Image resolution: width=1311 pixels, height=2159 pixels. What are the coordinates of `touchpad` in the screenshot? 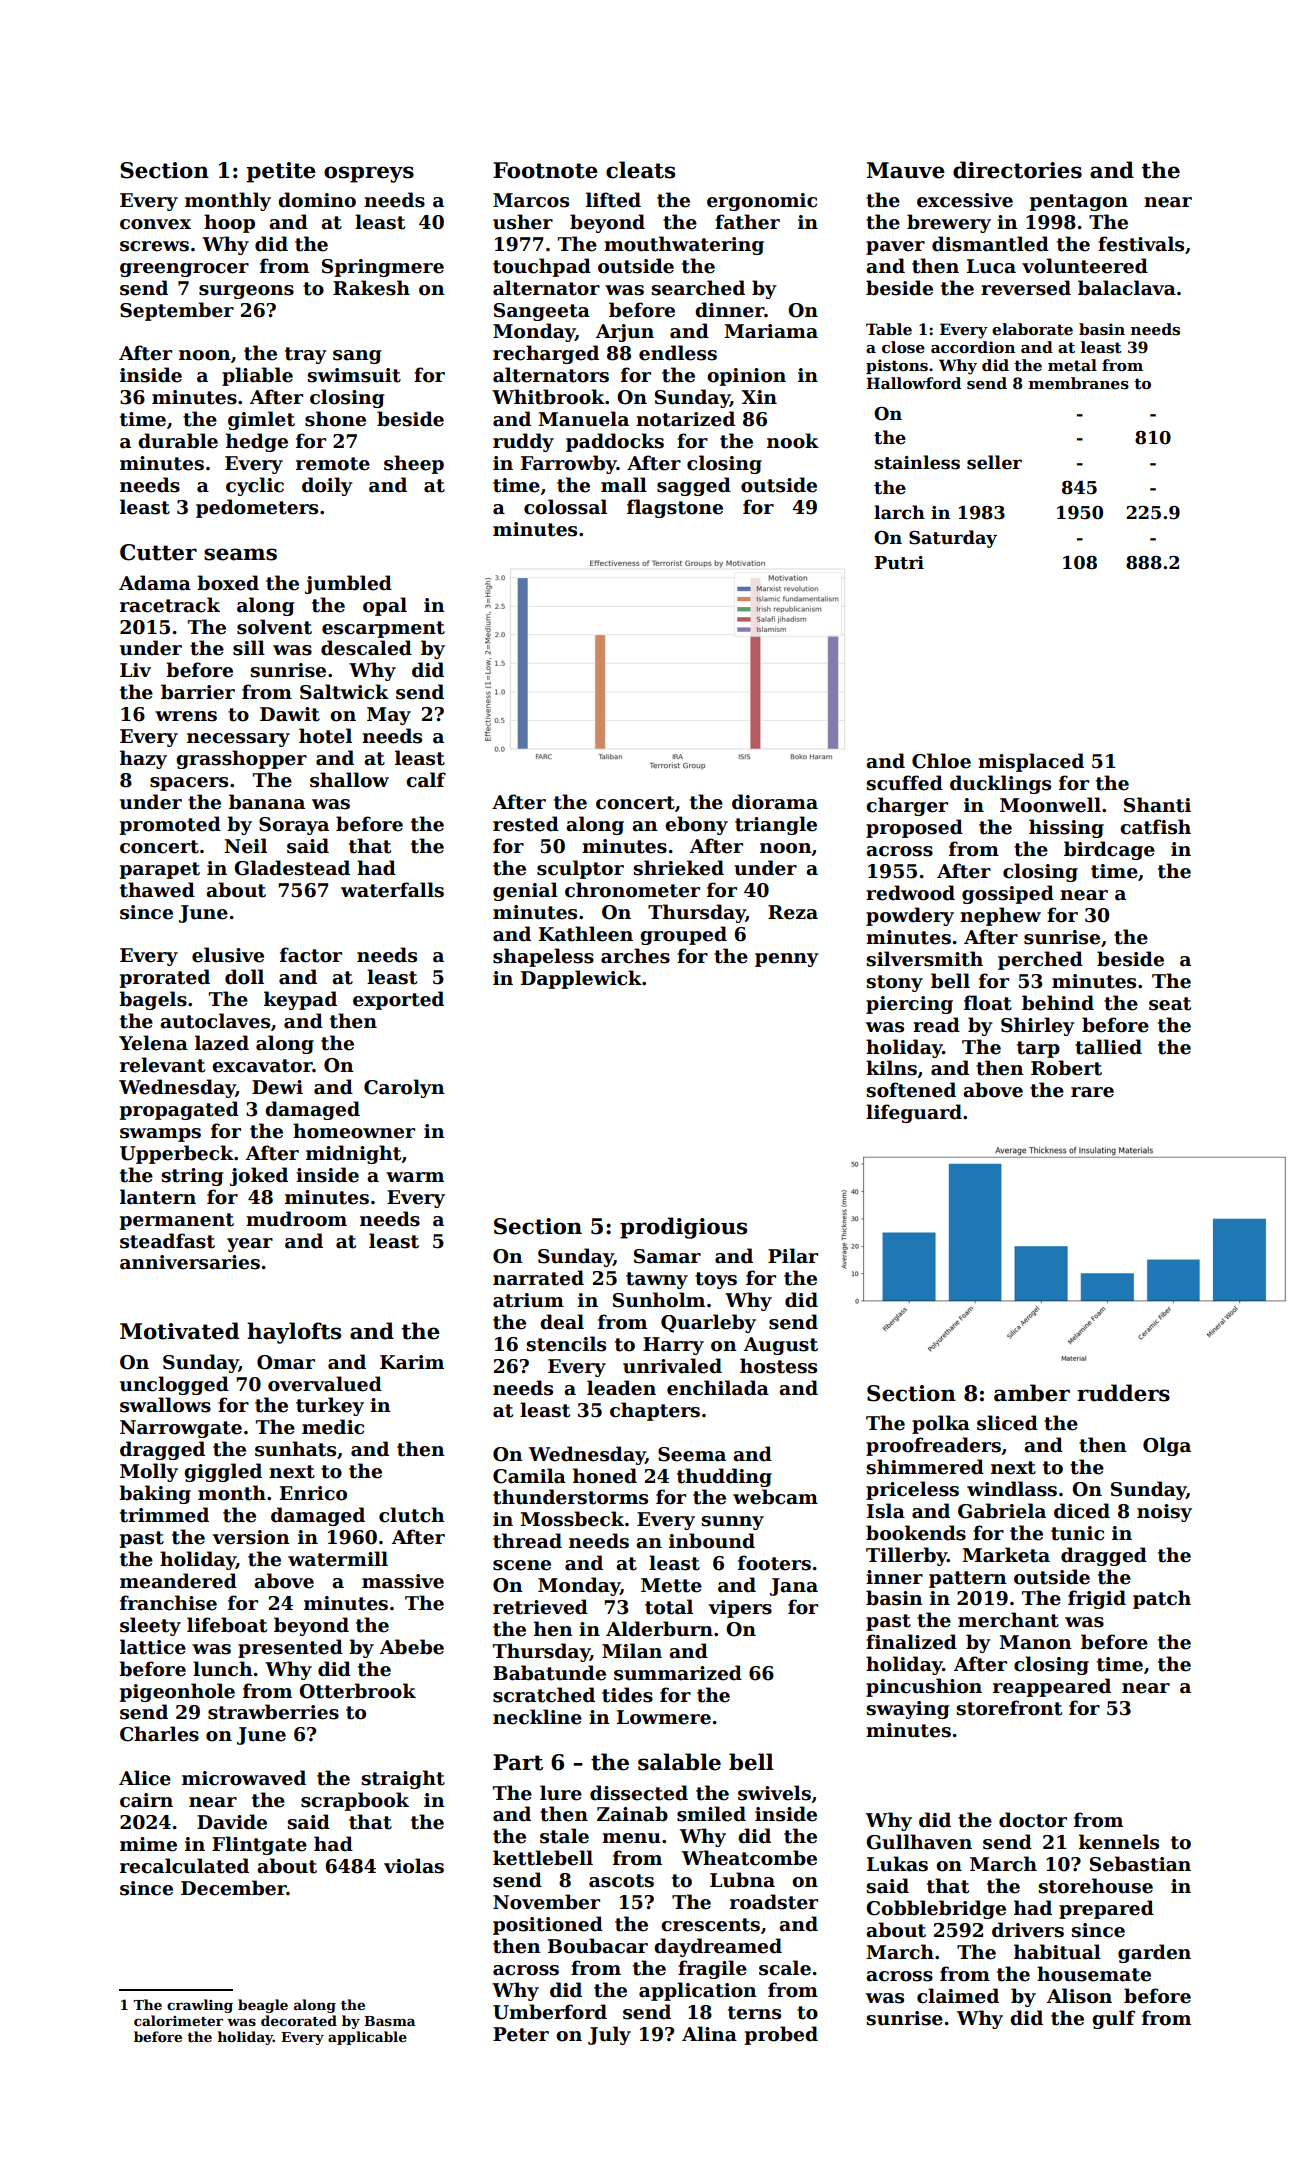 It's located at (542, 267).
